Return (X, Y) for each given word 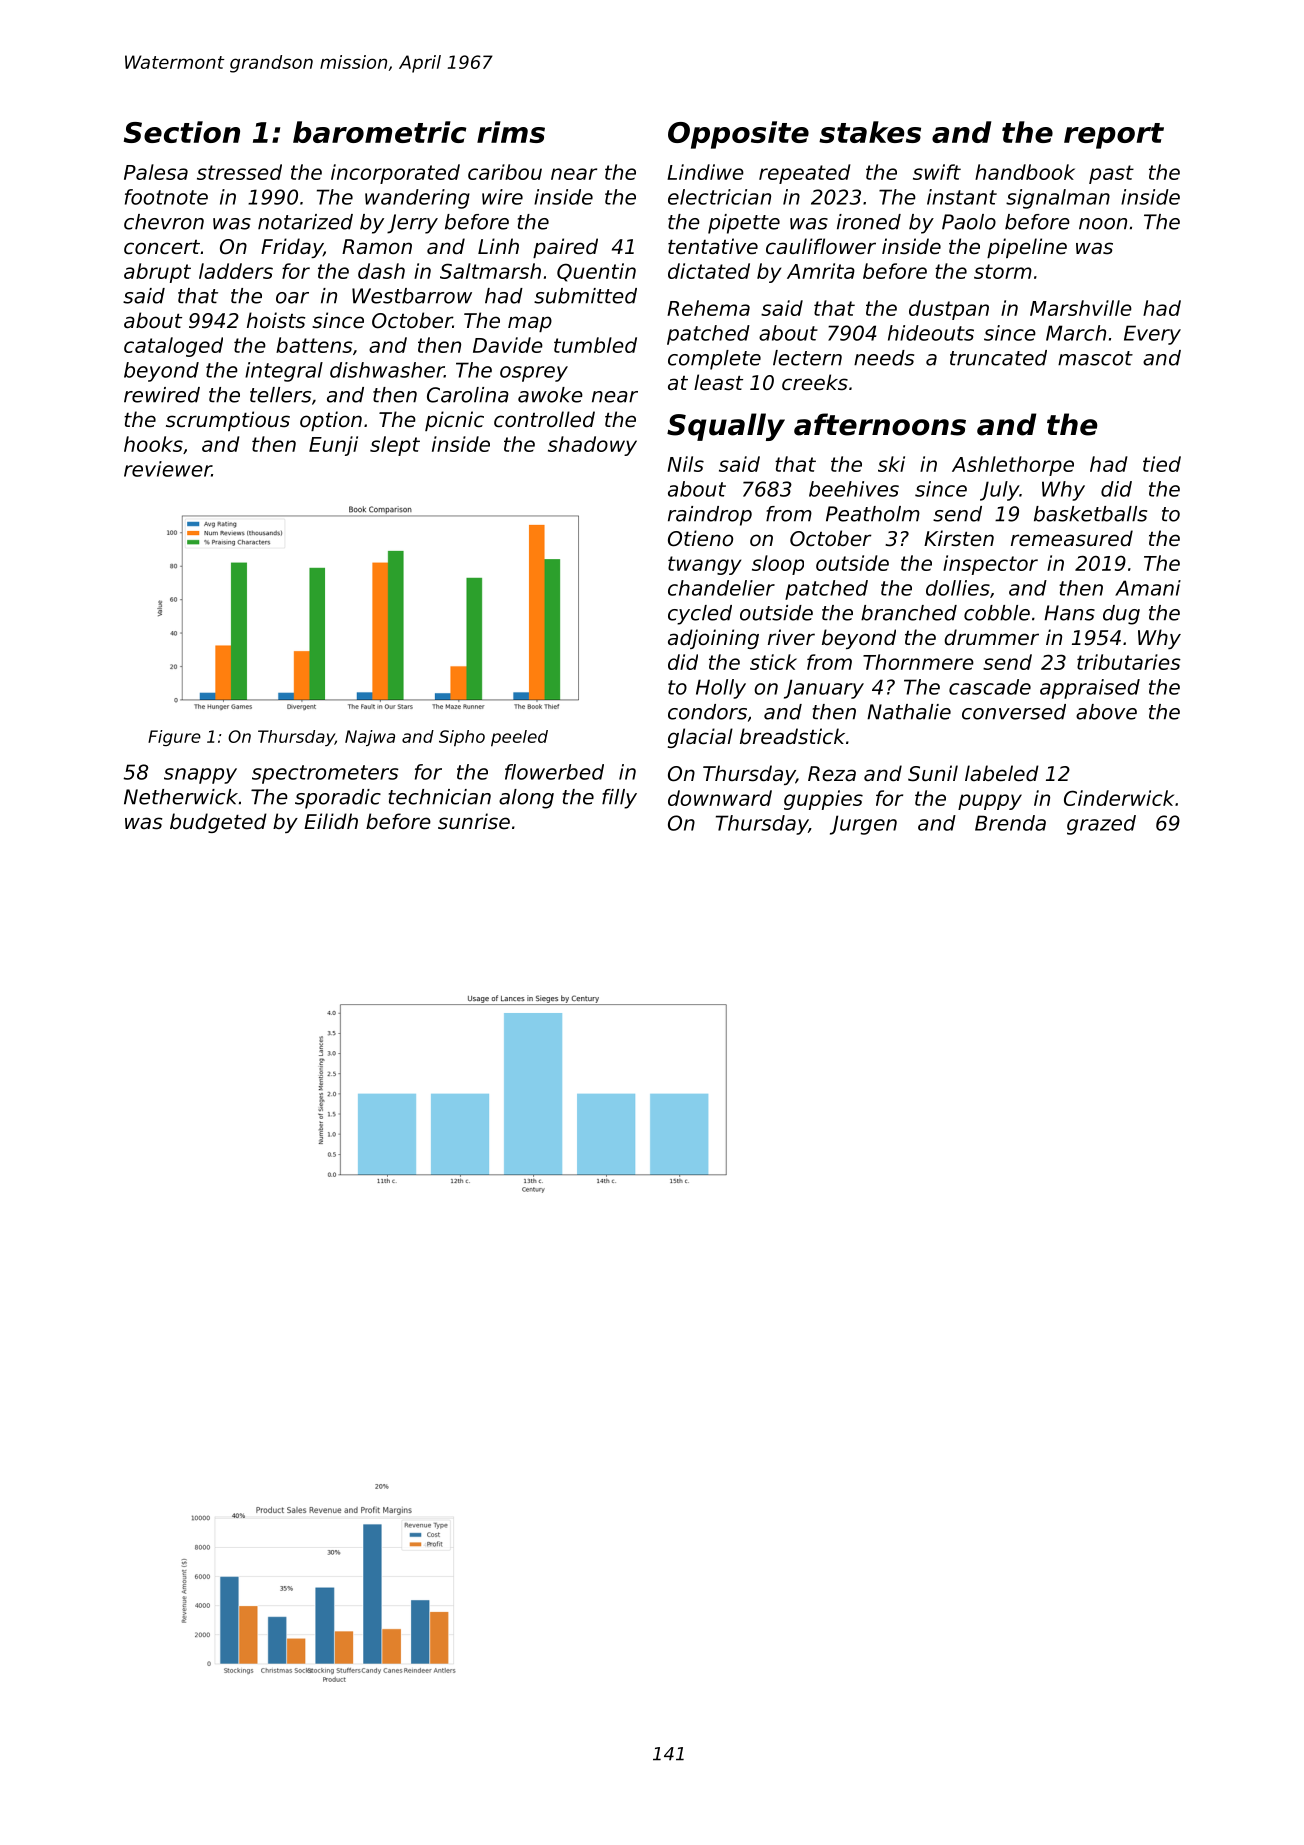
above (1106, 712)
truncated (998, 358)
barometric (379, 132)
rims (511, 132)
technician (440, 797)
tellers (280, 395)
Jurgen (863, 825)
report (1114, 136)
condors (707, 712)
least (718, 382)
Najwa (370, 738)
